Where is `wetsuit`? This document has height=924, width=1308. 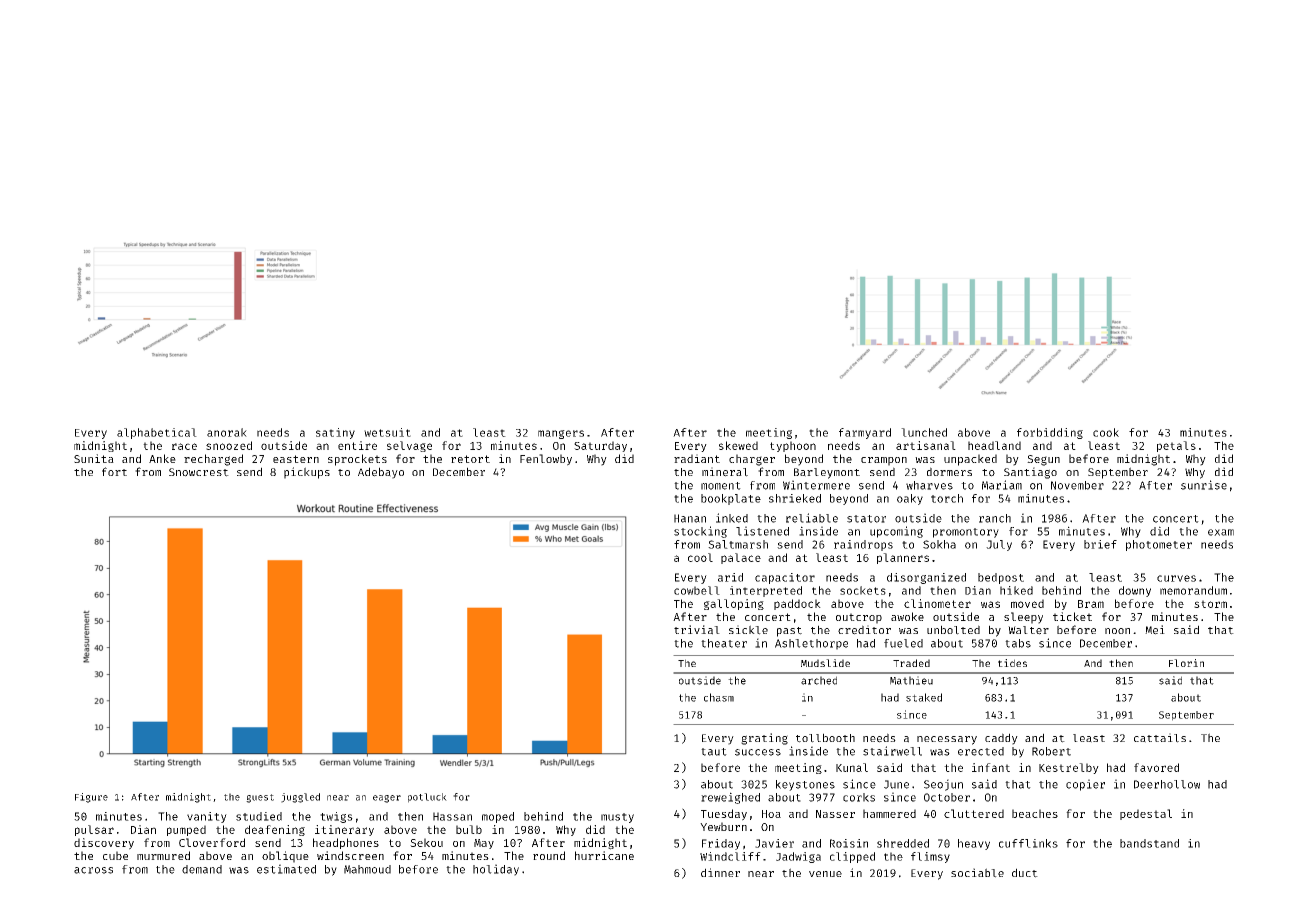
wetsuit is located at coordinates (387, 432).
